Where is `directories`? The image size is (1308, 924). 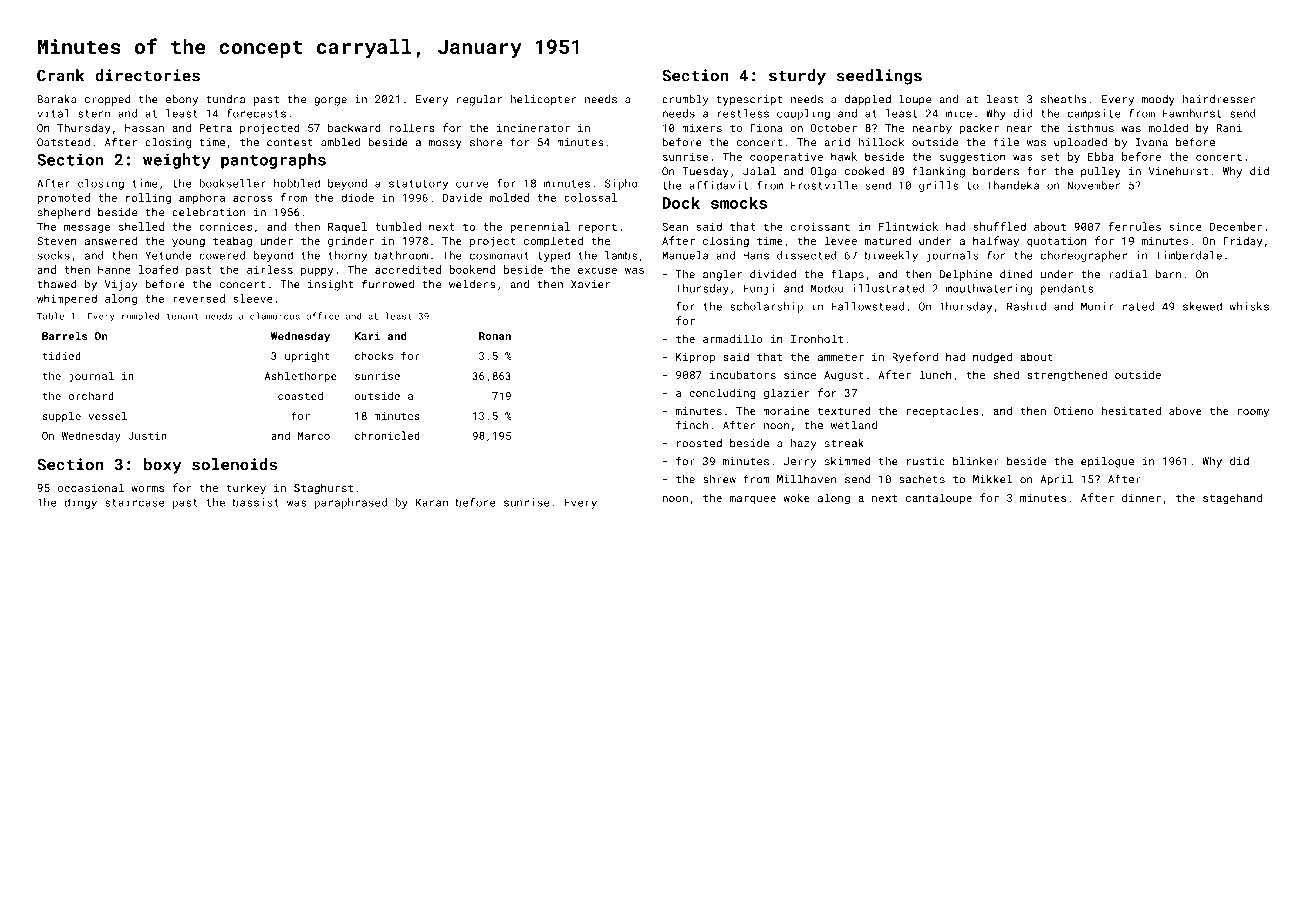
directories is located at coordinates (147, 75).
